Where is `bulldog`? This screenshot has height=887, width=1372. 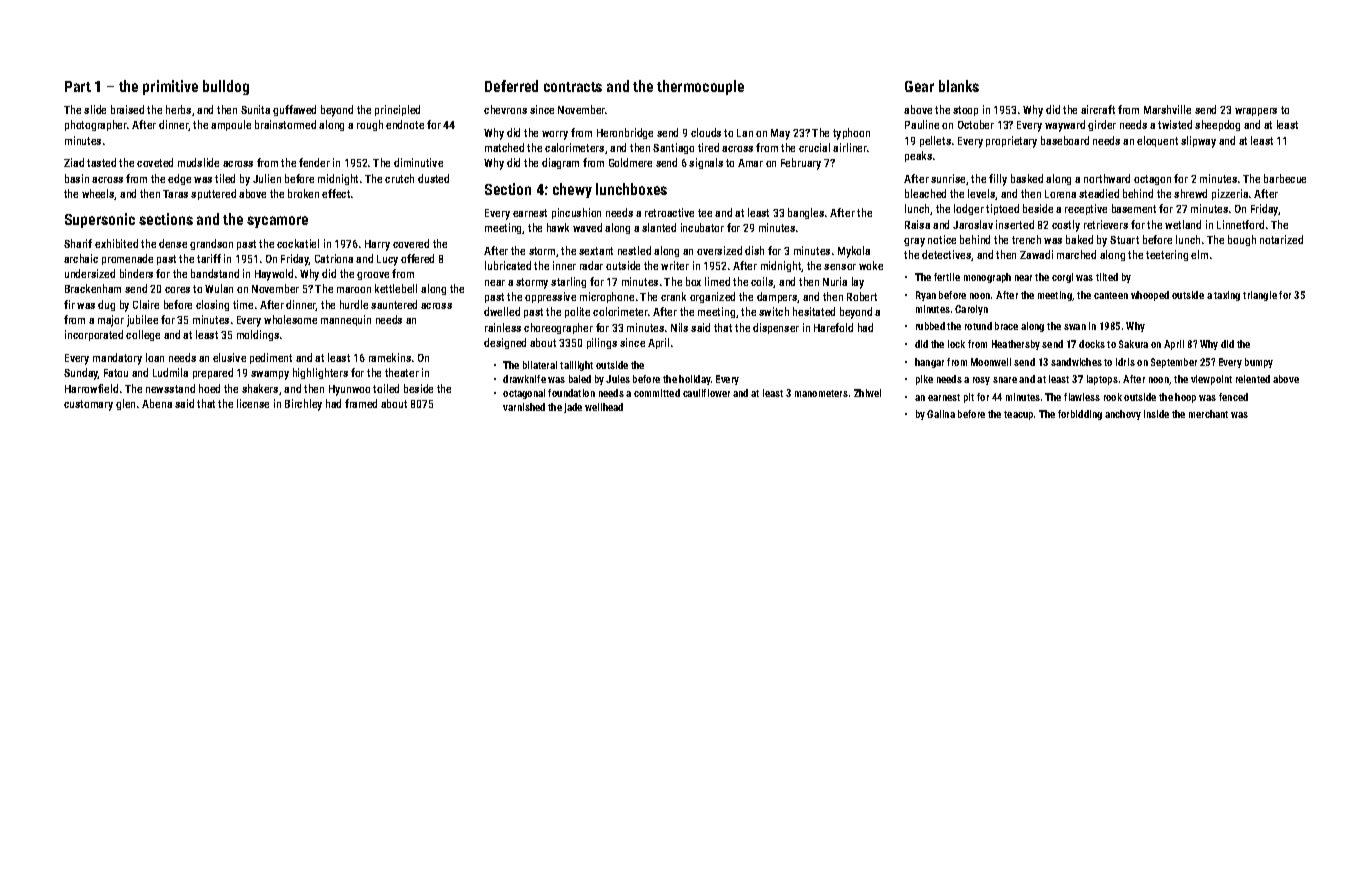 bulldog is located at coordinates (226, 87).
